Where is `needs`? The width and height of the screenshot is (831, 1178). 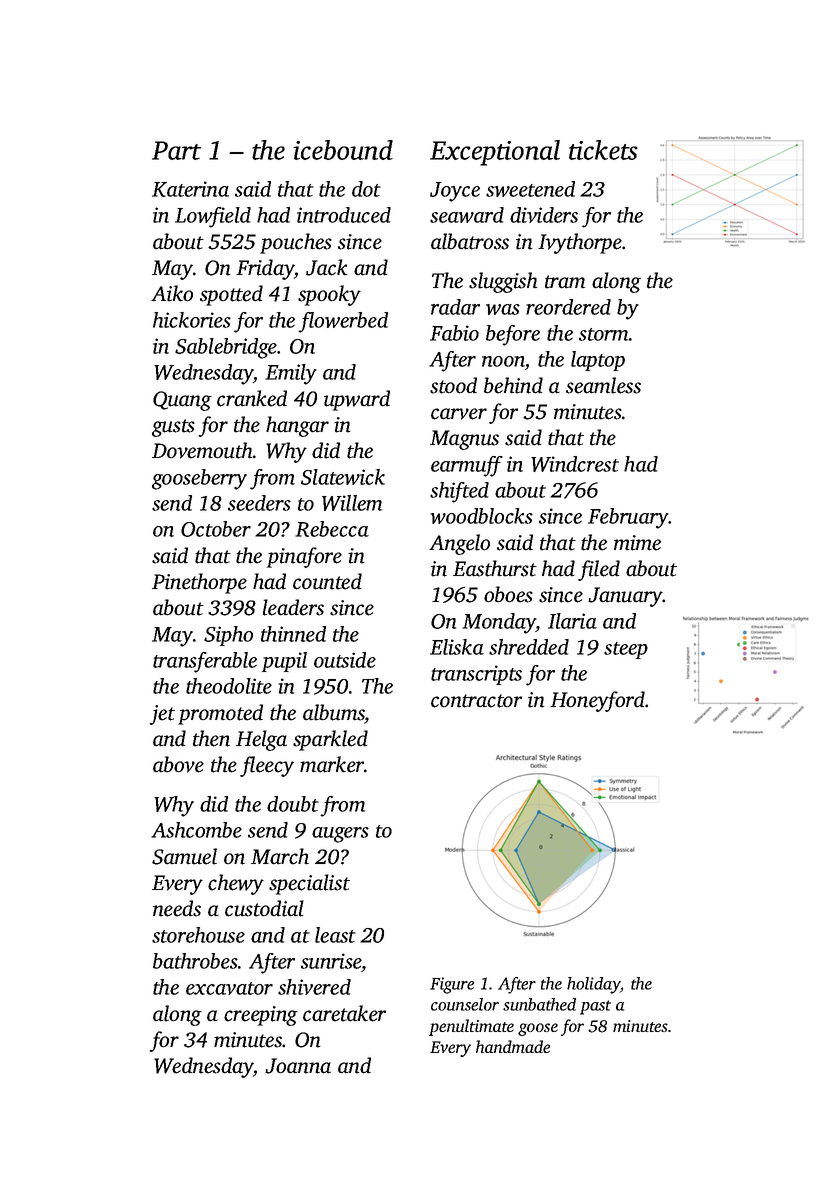 needs is located at coordinates (177, 908).
